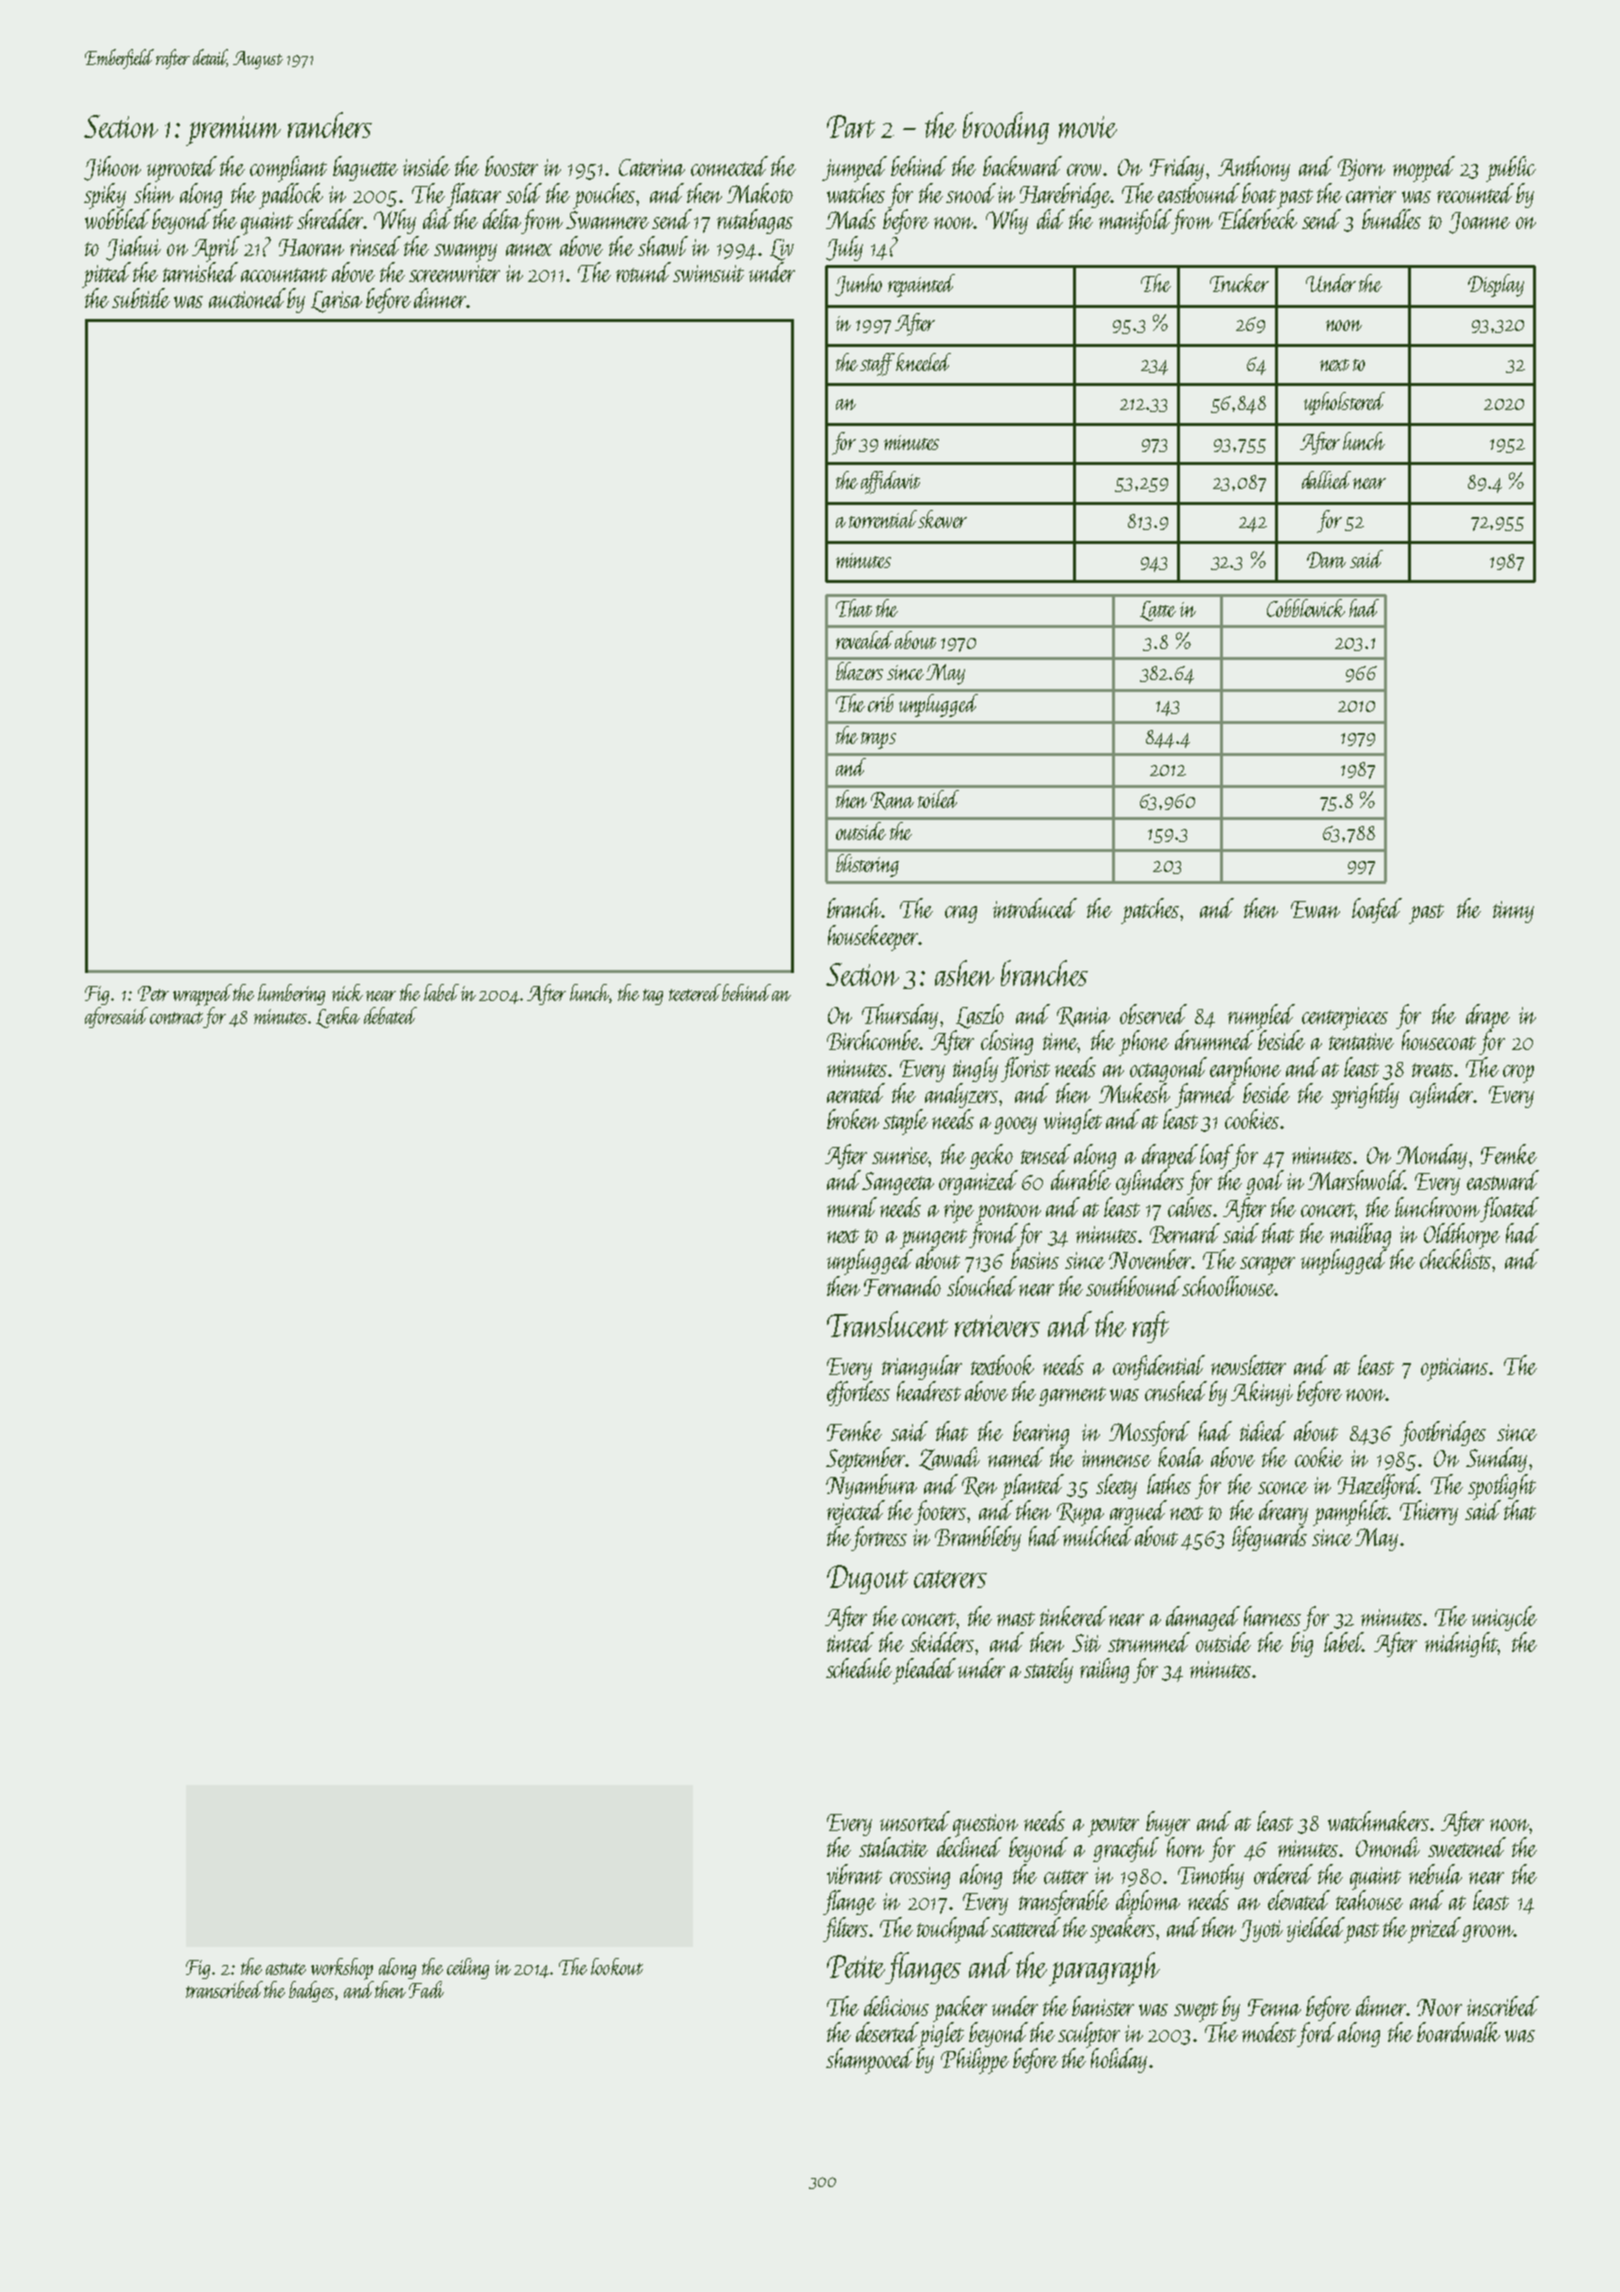 The width and height of the document is (1620, 2292). I want to click on Lenka, so click(338, 1017).
